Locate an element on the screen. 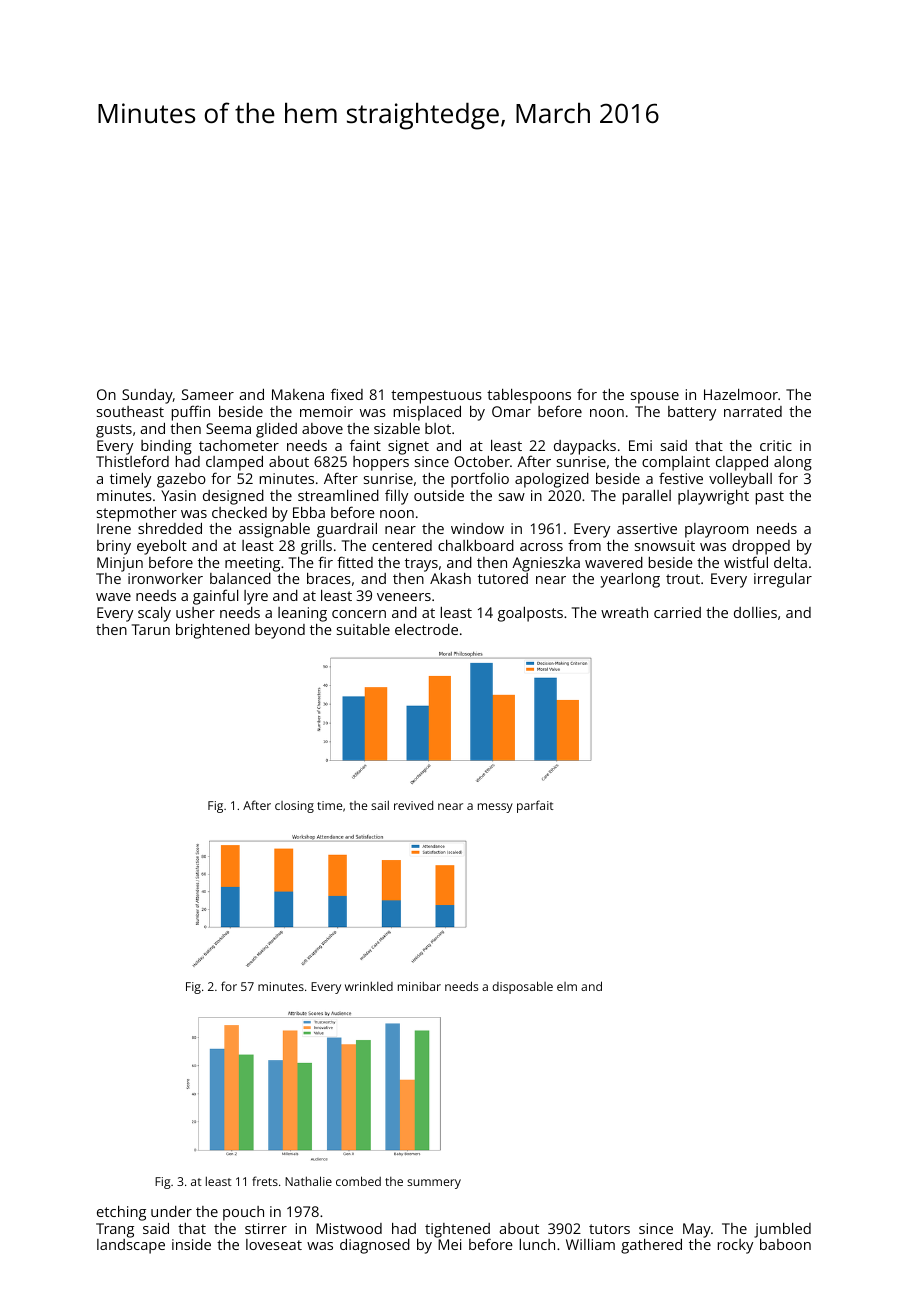  sail is located at coordinates (380, 805).
